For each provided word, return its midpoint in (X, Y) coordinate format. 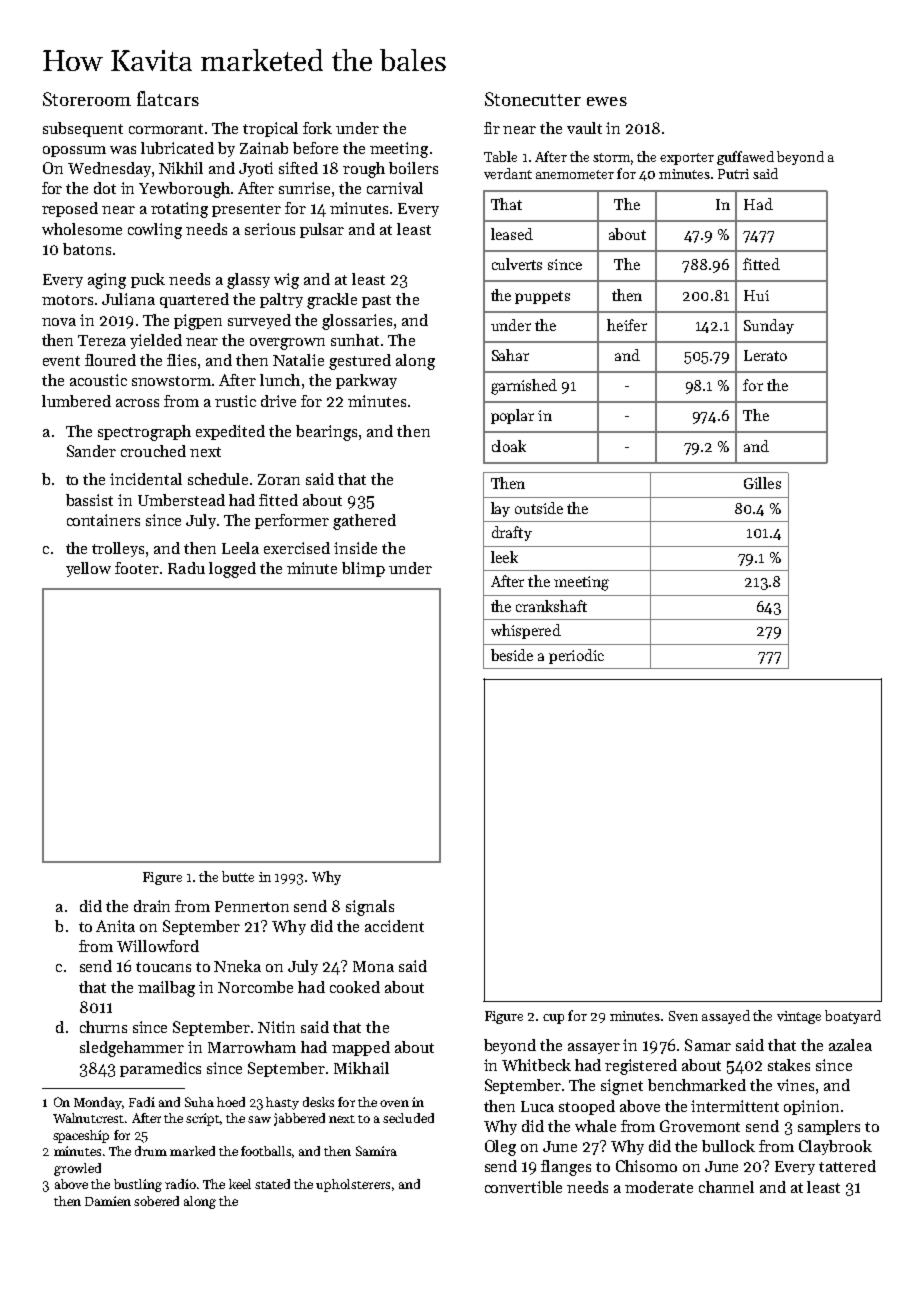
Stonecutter (533, 99)
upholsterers (353, 1185)
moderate (659, 1187)
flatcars (168, 98)
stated (272, 1184)
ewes (607, 101)
